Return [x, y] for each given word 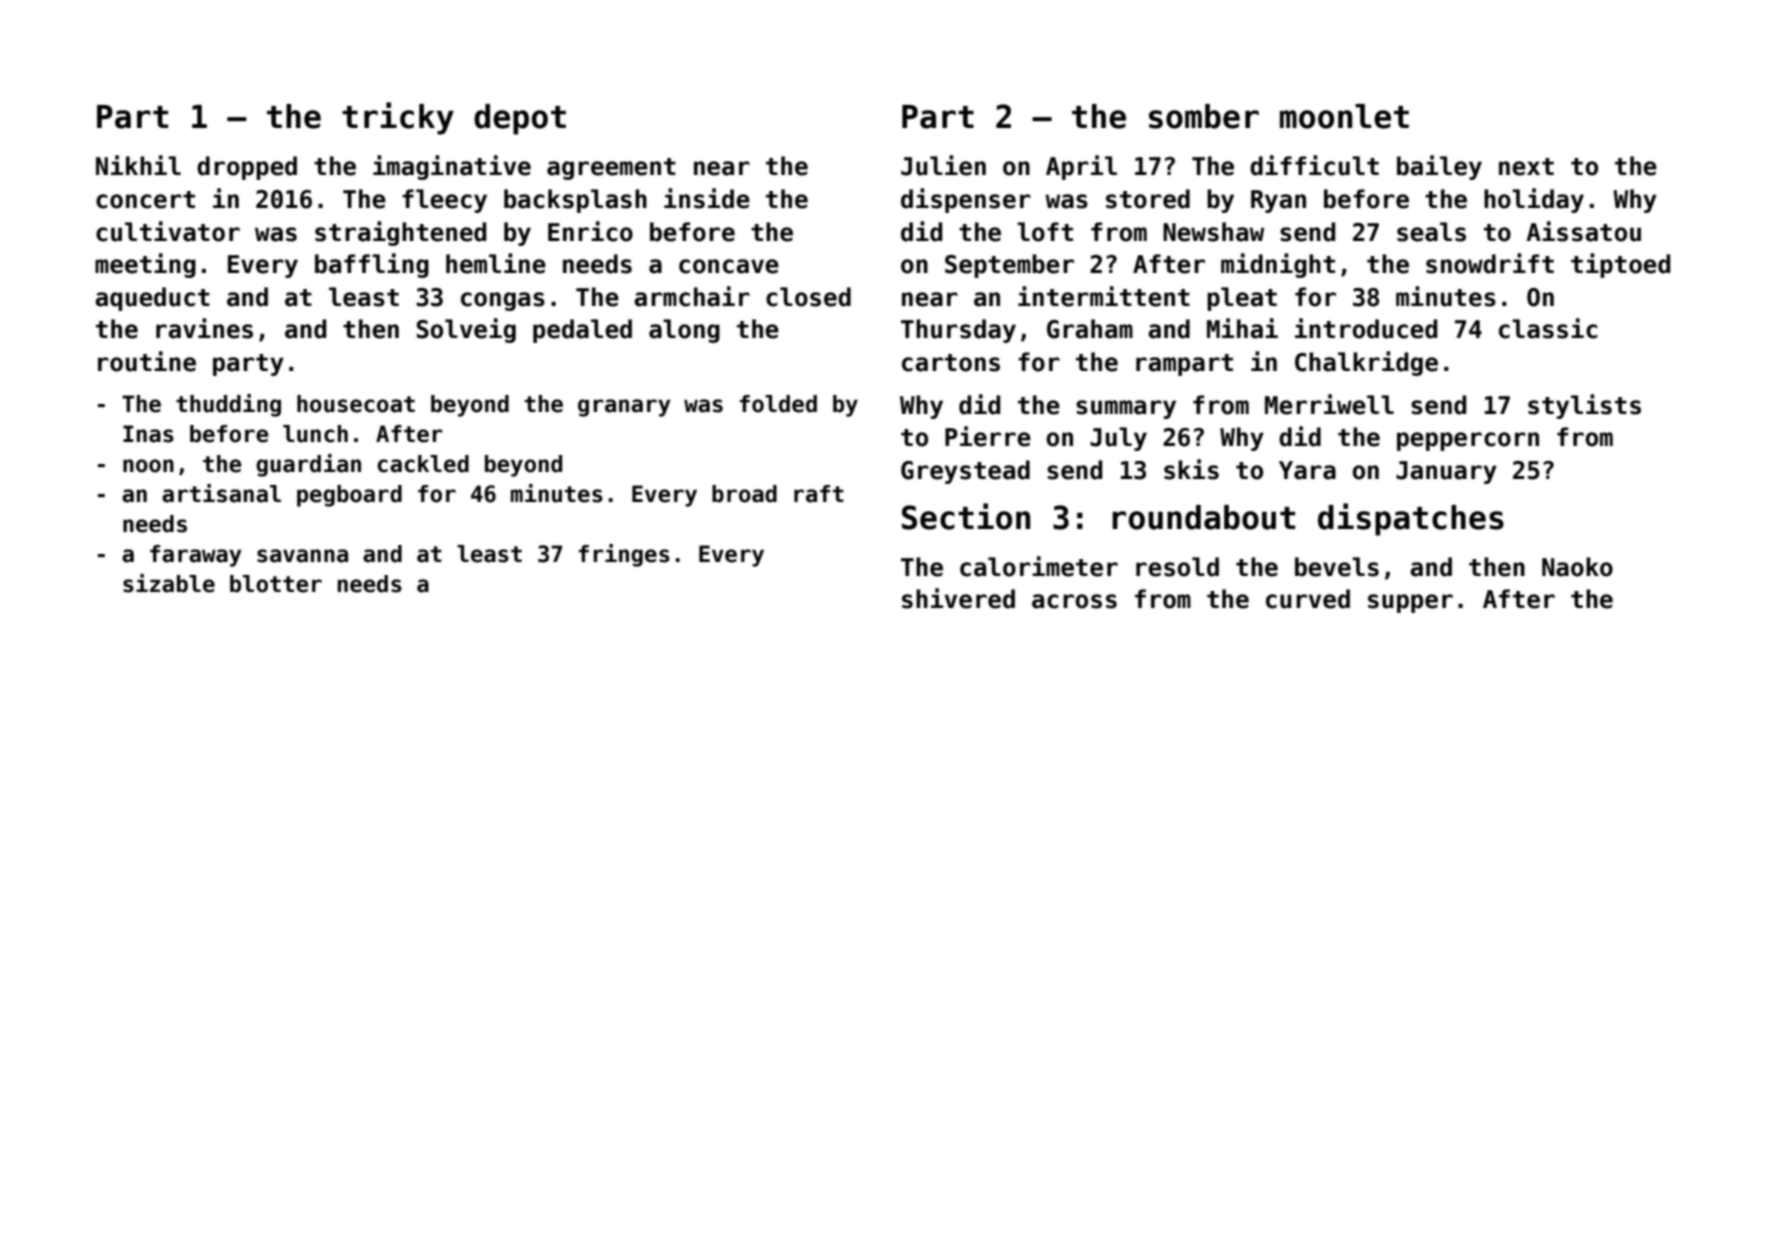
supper [1410, 603]
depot [520, 119]
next [1526, 167]
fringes [624, 555]
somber [1204, 116]
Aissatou [1584, 231]
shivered [958, 598]
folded [778, 404]
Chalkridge [1366, 363]
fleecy [444, 201]
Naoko [1577, 567]
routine [147, 361]
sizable [169, 583]
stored [1148, 199]
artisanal [221, 493]
